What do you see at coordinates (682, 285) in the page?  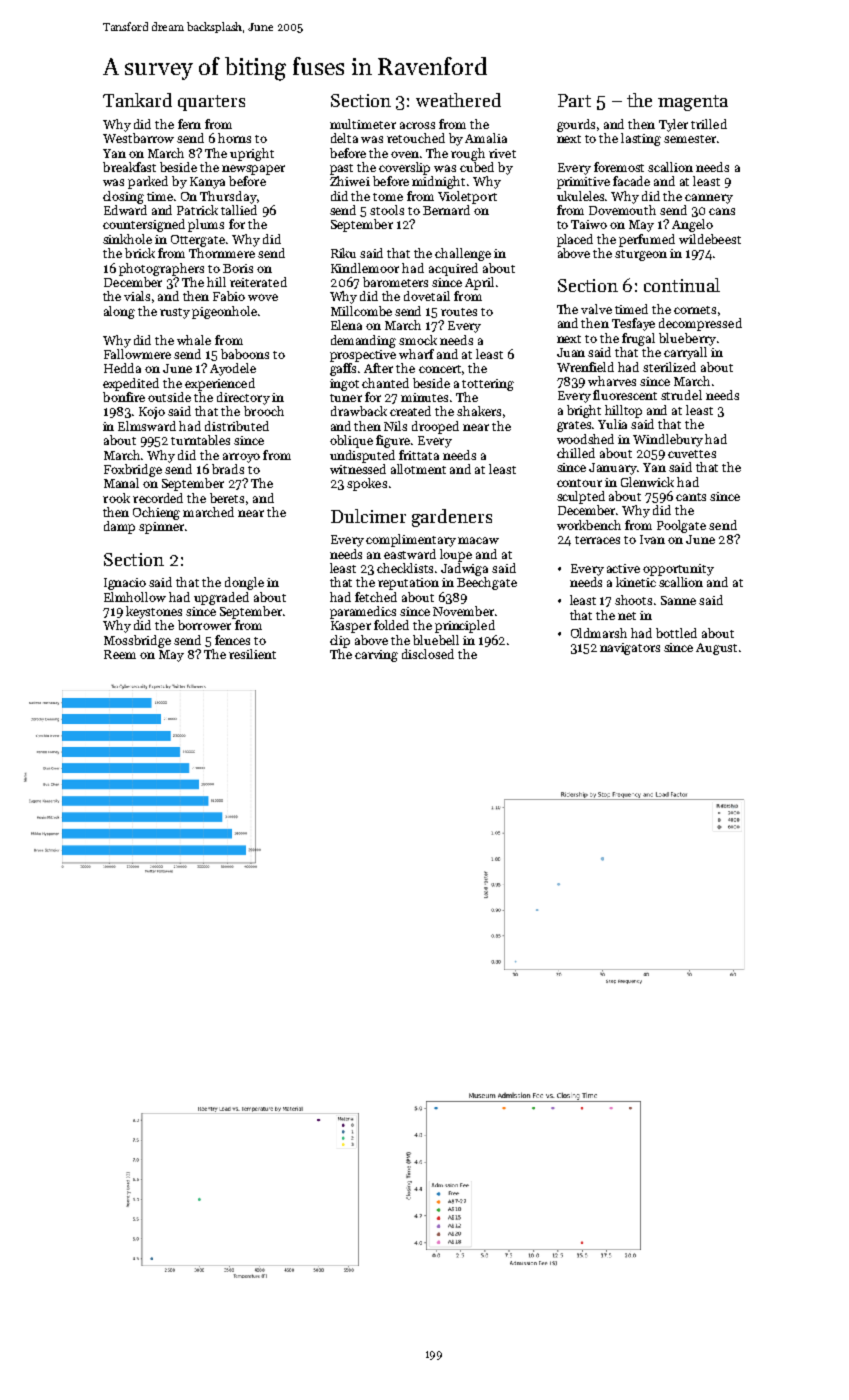 I see `continual` at bounding box center [682, 285].
